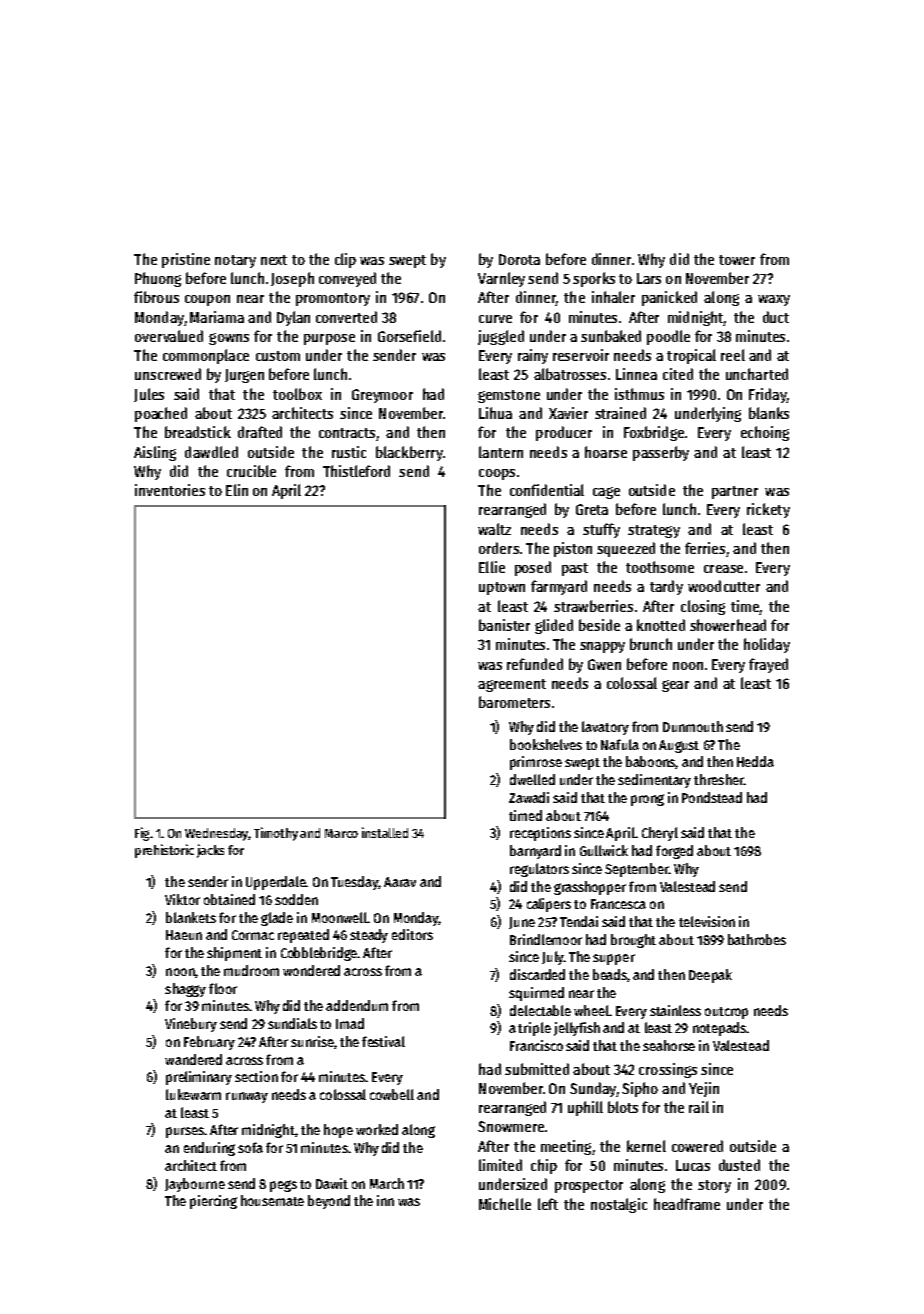 The image size is (924, 1314). What do you see at coordinates (737, 260) in the page?
I see `tower` at bounding box center [737, 260].
